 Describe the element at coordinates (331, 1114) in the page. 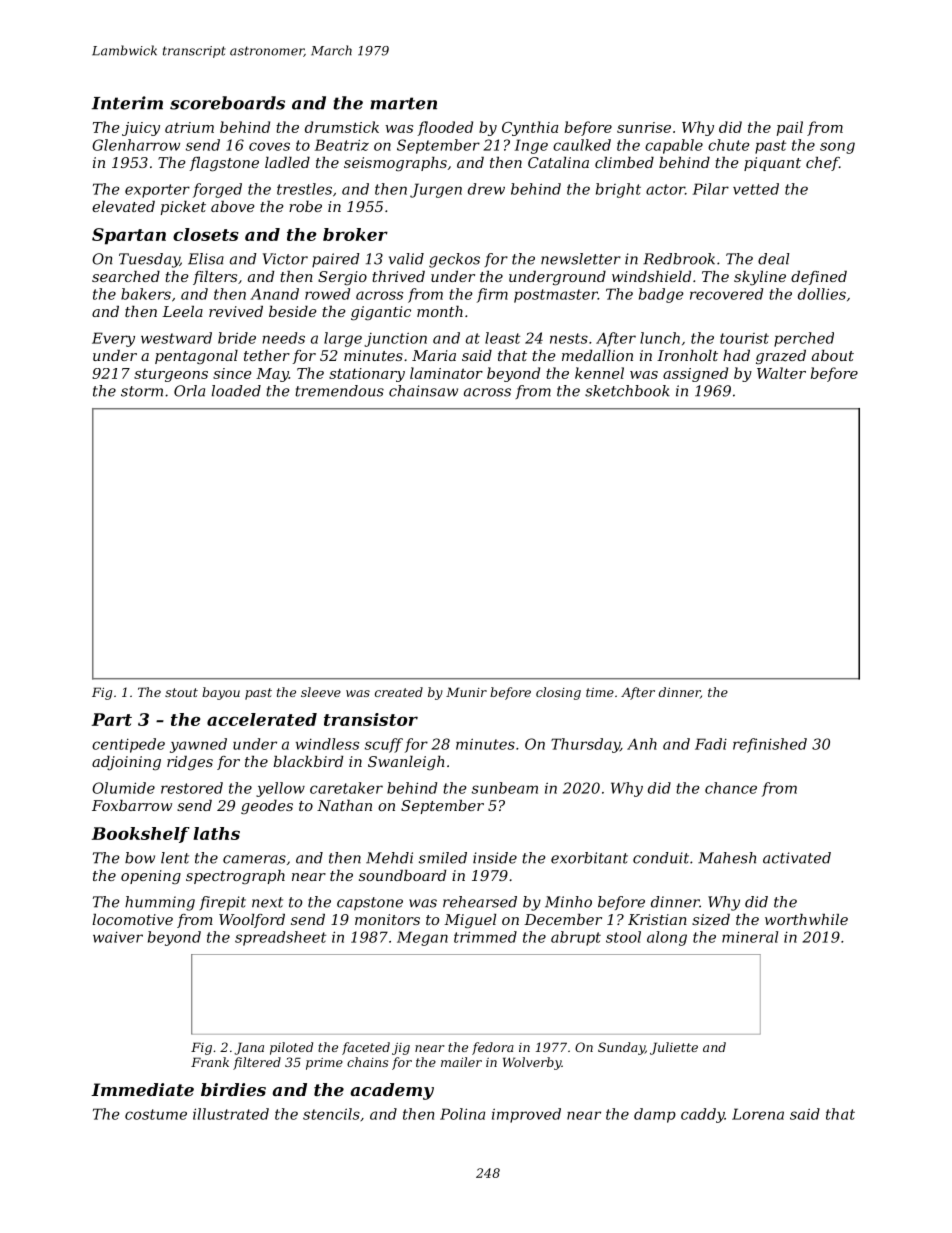

I see `stencils` at that location.
